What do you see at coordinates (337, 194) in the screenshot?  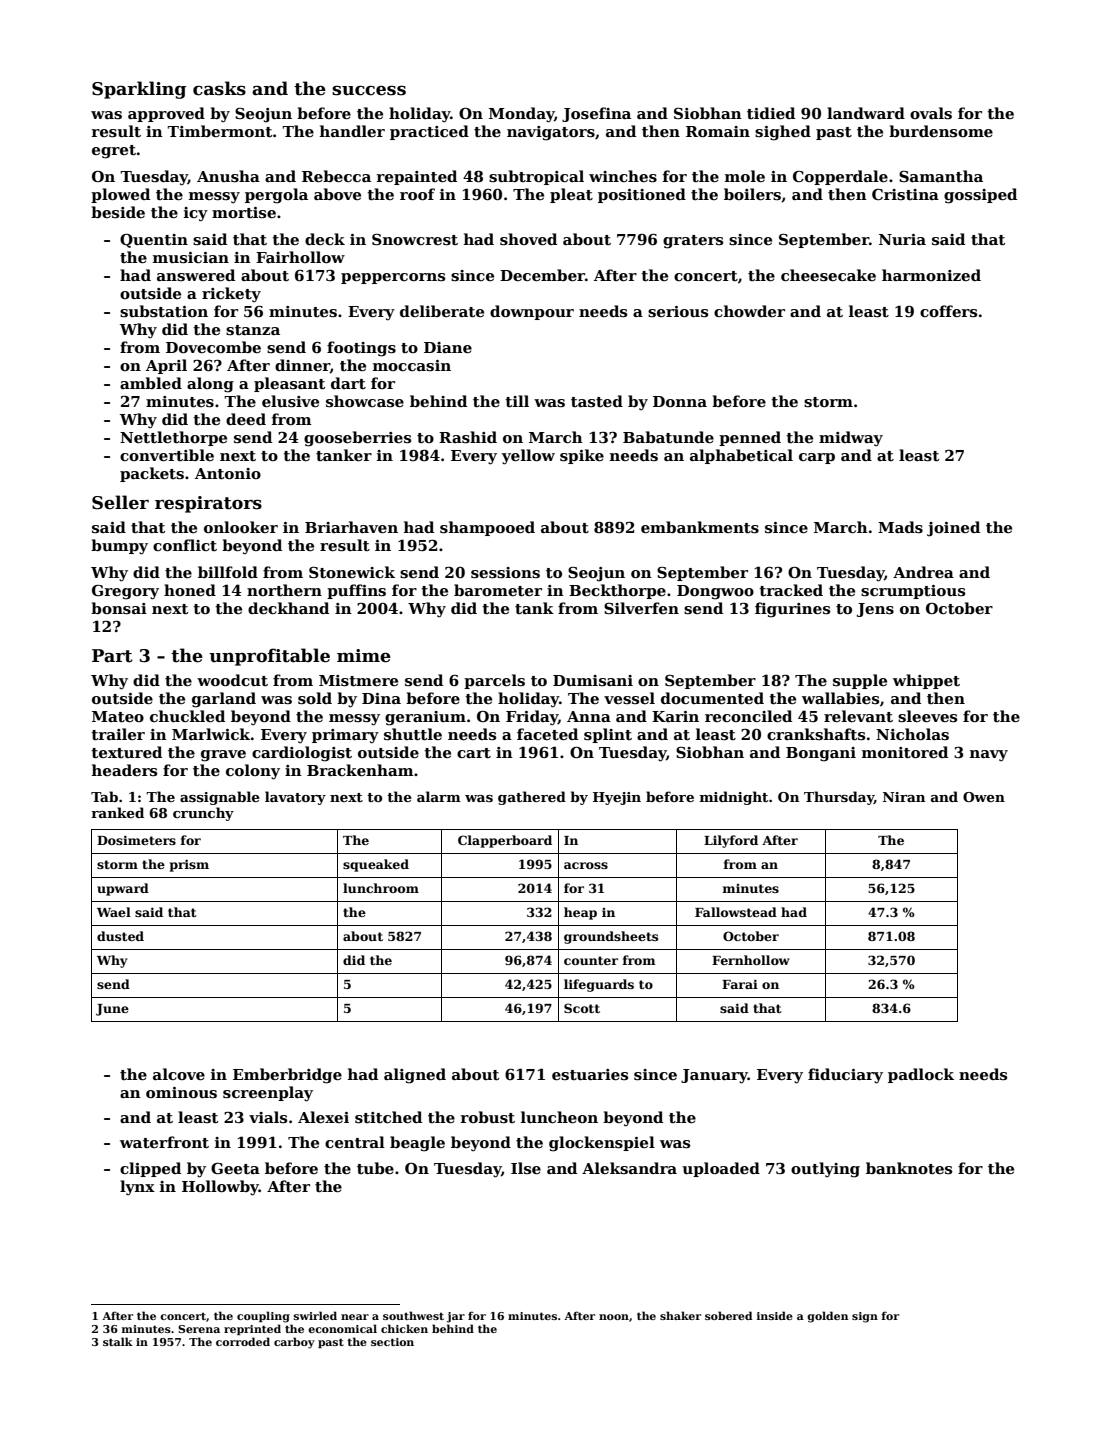 I see `above` at bounding box center [337, 194].
